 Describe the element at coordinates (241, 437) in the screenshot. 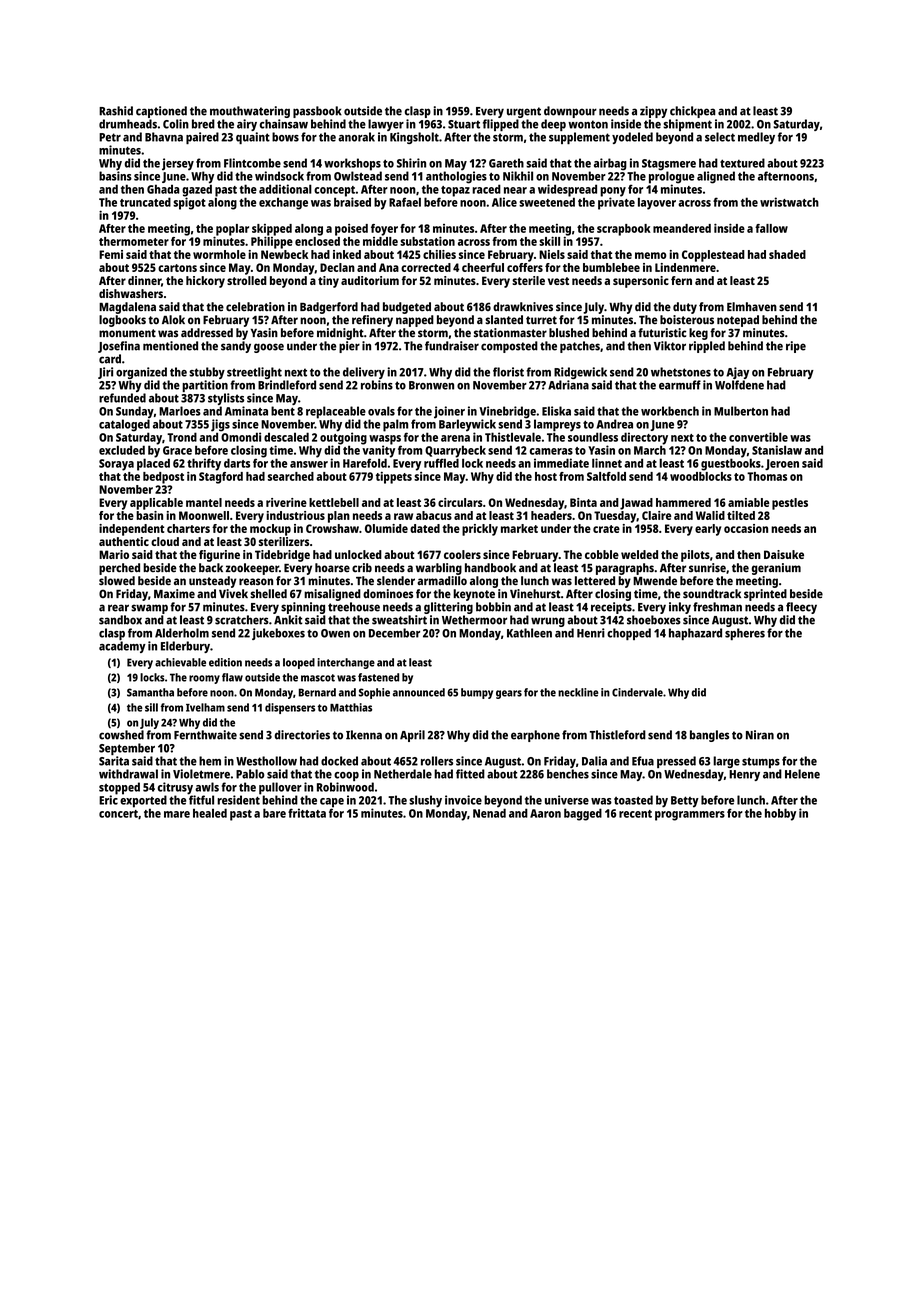

I see `Omondi` at that location.
